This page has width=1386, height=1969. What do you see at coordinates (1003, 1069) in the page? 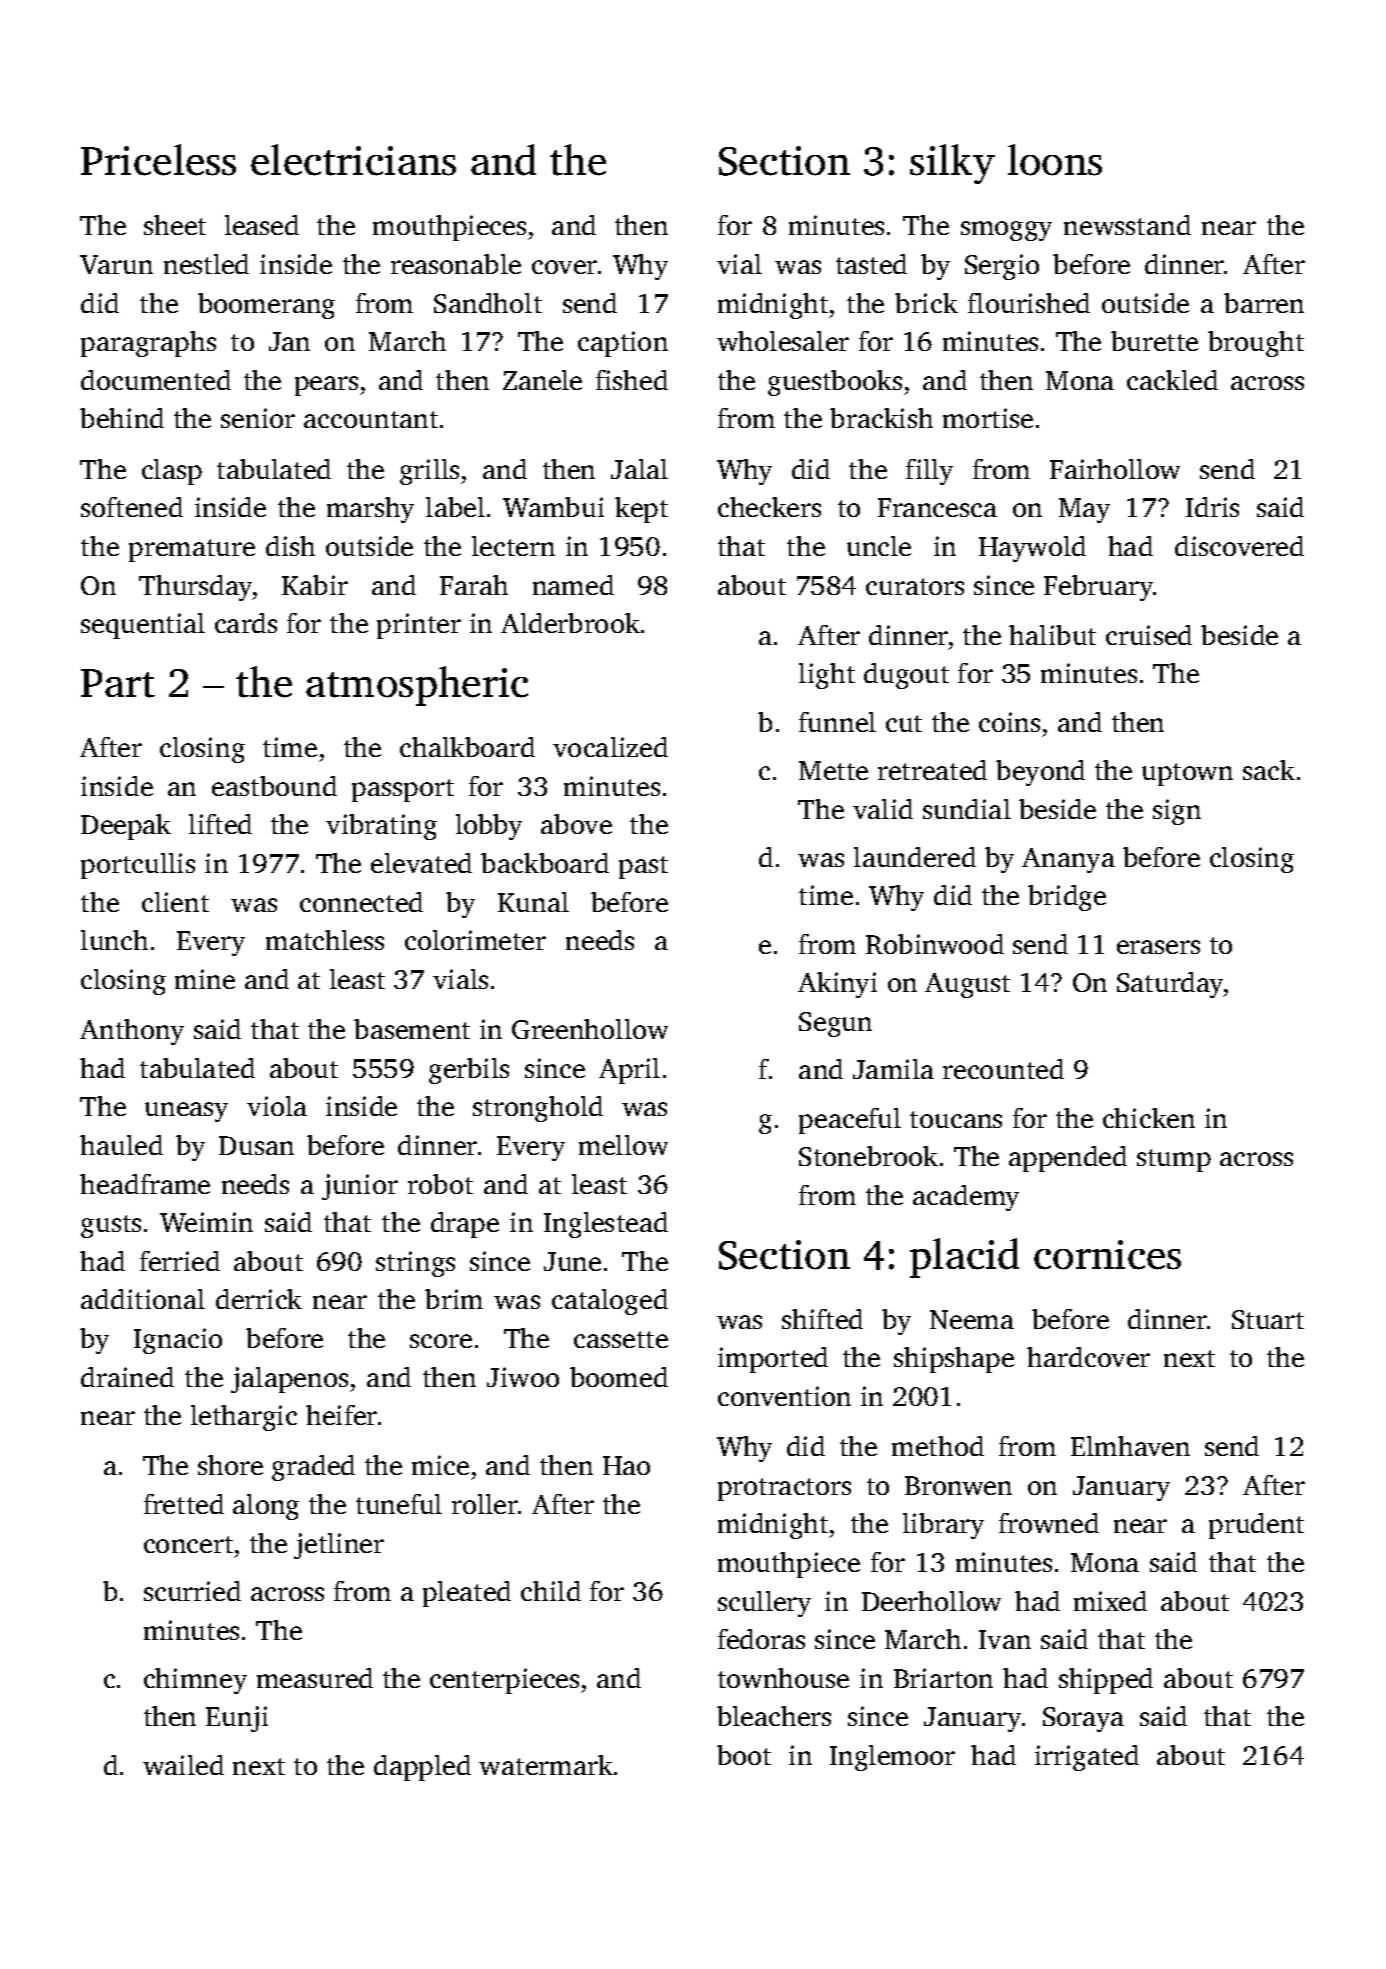
I see `recounted` at bounding box center [1003, 1069].
